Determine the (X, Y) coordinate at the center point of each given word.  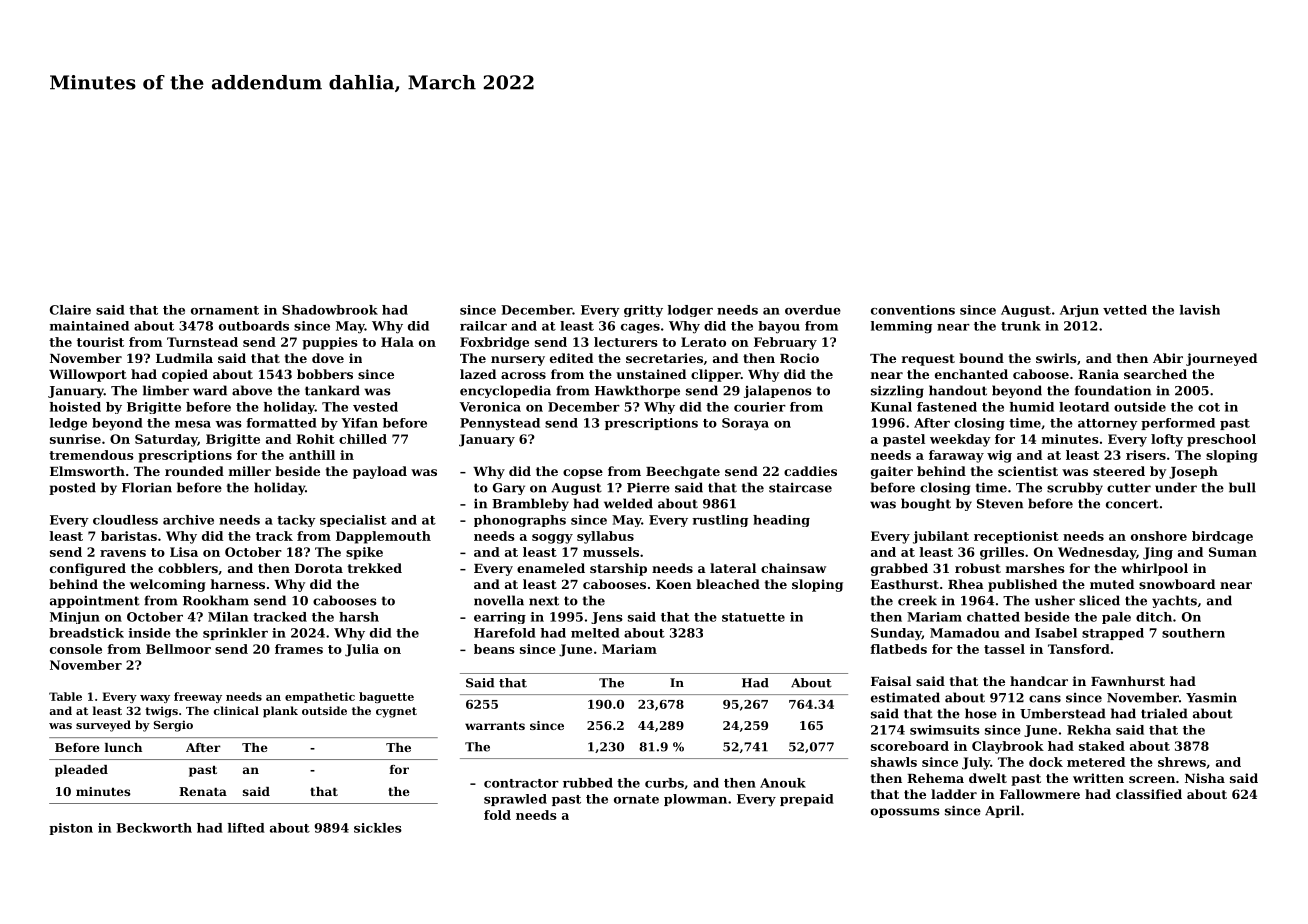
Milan (228, 617)
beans (494, 649)
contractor (521, 783)
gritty (643, 311)
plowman (695, 800)
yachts (1174, 601)
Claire (70, 310)
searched (1155, 374)
